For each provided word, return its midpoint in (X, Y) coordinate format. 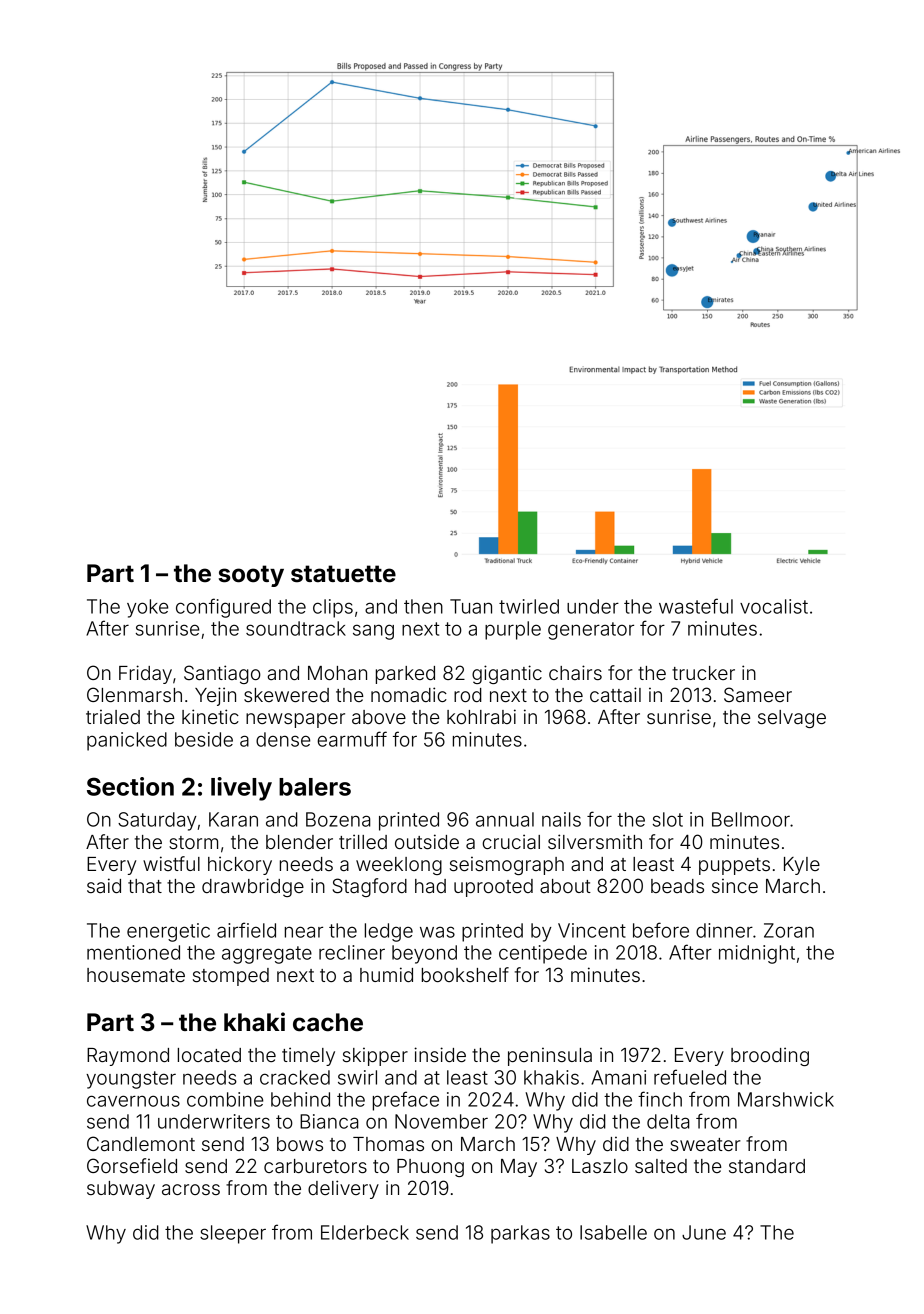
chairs (575, 672)
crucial (511, 841)
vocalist (774, 606)
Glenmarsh (134, 694)
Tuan (471, 606)
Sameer (758, 694)
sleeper (233, 1234)
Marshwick (786, 1099)
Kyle (802, 866)
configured (223, 608)
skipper (375, 1057)
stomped (231, 977)
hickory (240, 865)
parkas (520, 1234)
